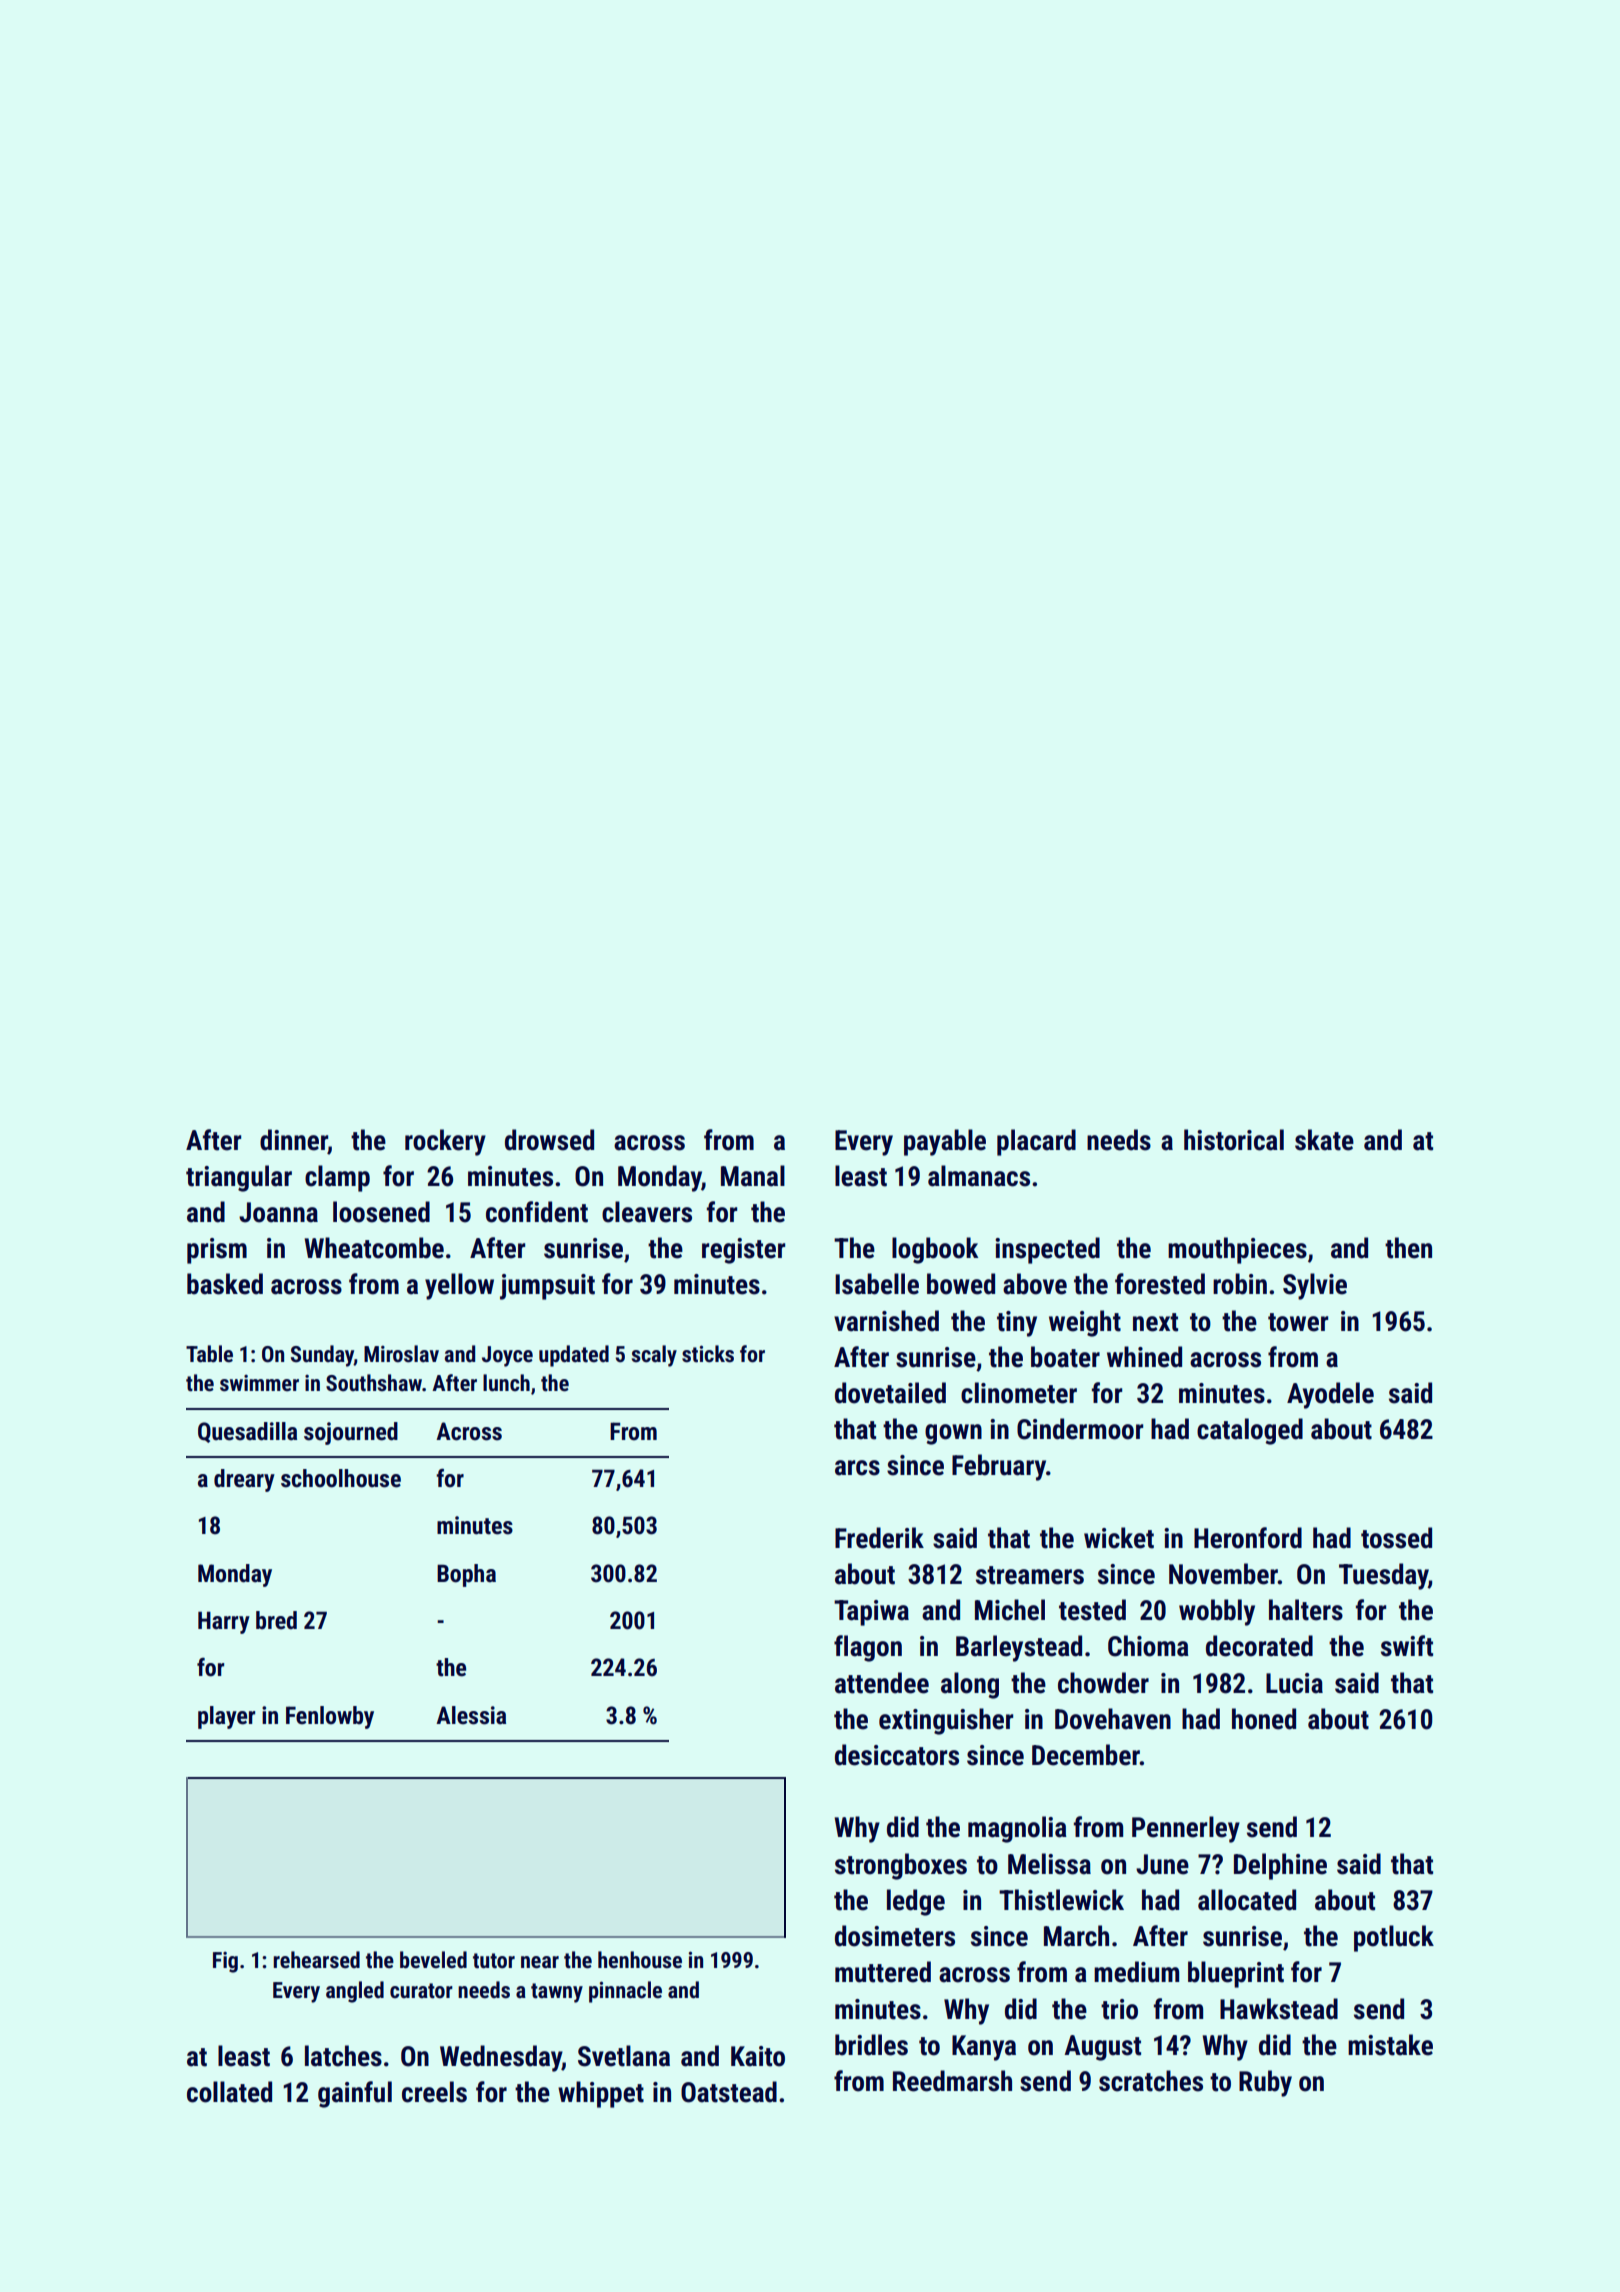 This screenshot has width=1620, height=2292. What do you see at coordinates (549, 1140) in the screenshot?
I see `drowsed` at bounding box center [549, 1140].
